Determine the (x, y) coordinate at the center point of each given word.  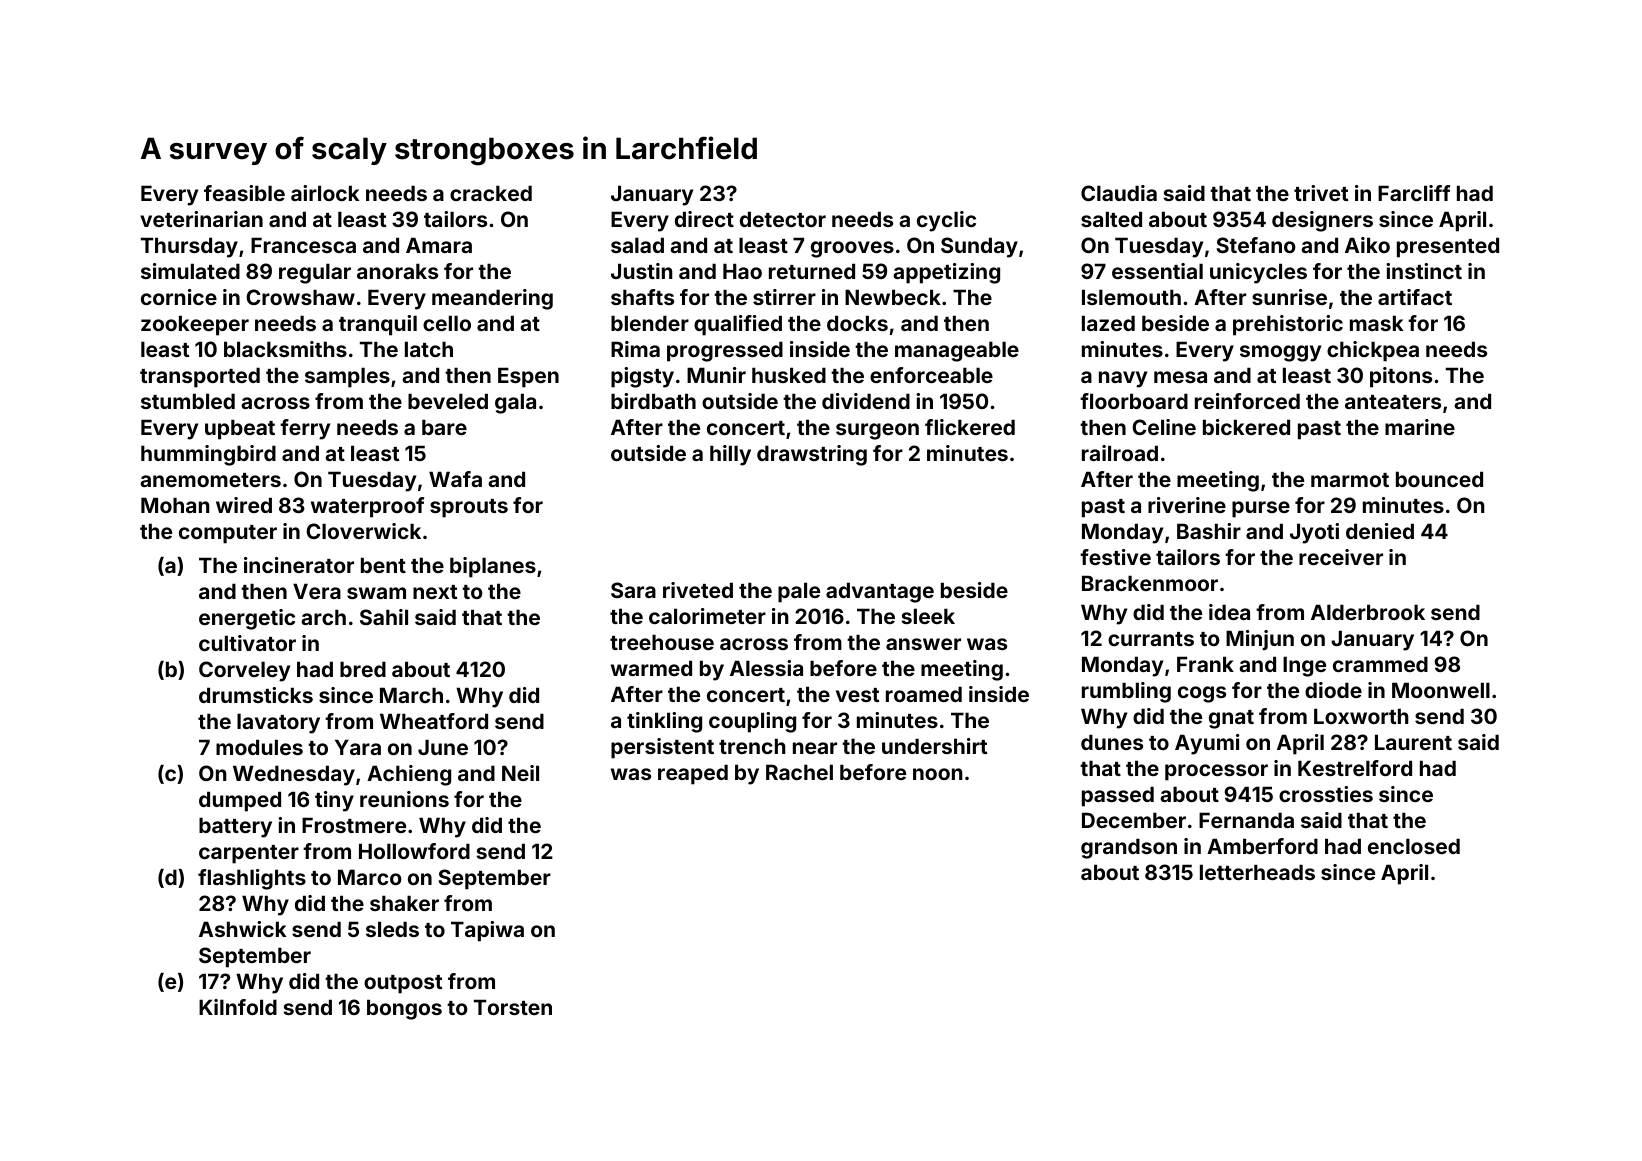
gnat (1231, 719)
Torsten (513, 1007)
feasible (244, 193)
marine (1420, 427)
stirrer (784, 297)
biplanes (493, 567)
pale (799, 592)
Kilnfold (238, 1007)
